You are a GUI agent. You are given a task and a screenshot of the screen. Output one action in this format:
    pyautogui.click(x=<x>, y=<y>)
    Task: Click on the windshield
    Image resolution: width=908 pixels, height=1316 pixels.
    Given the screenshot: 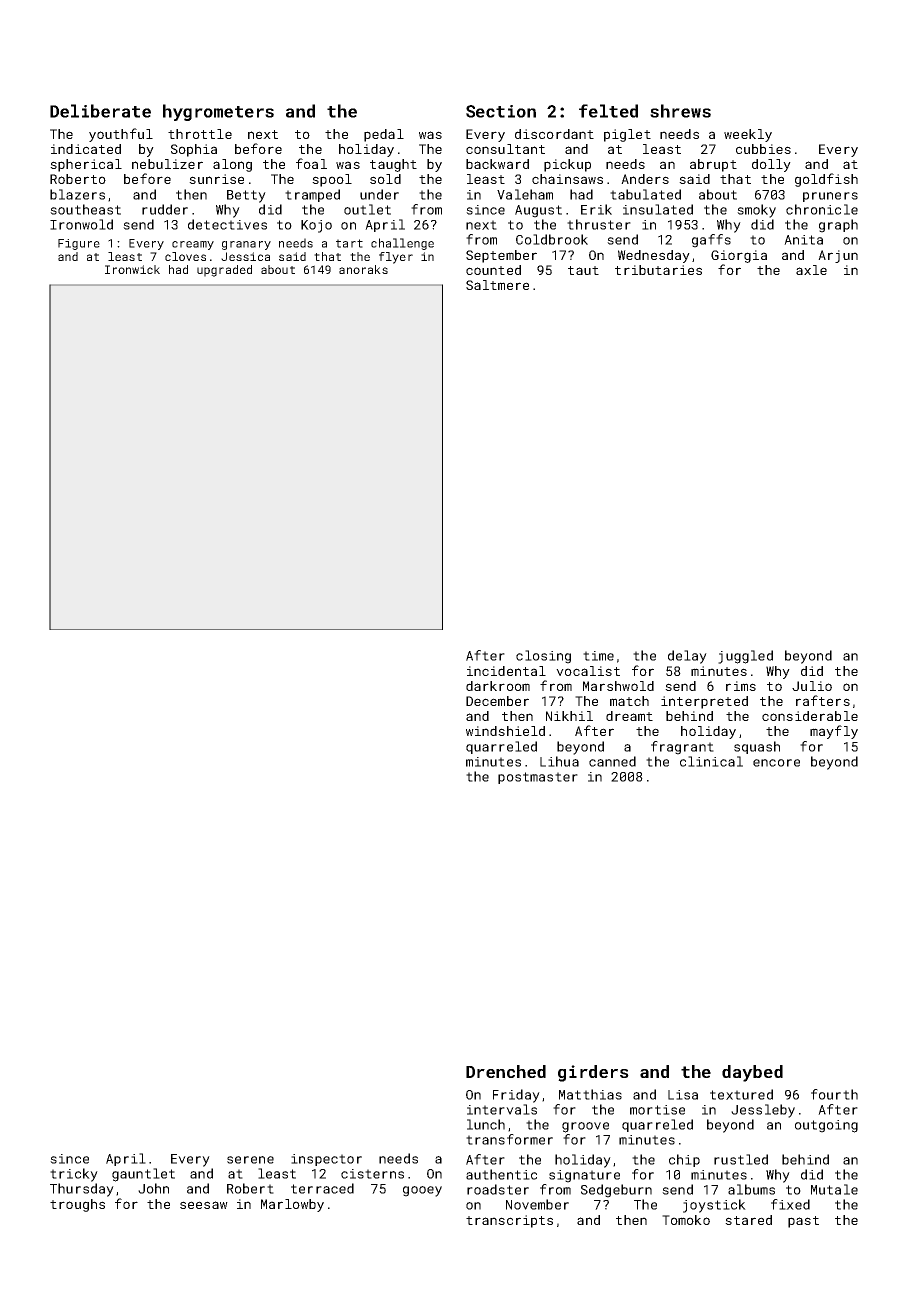 What is the action you would take?
    pyautogui.click(x=505, y=731)
